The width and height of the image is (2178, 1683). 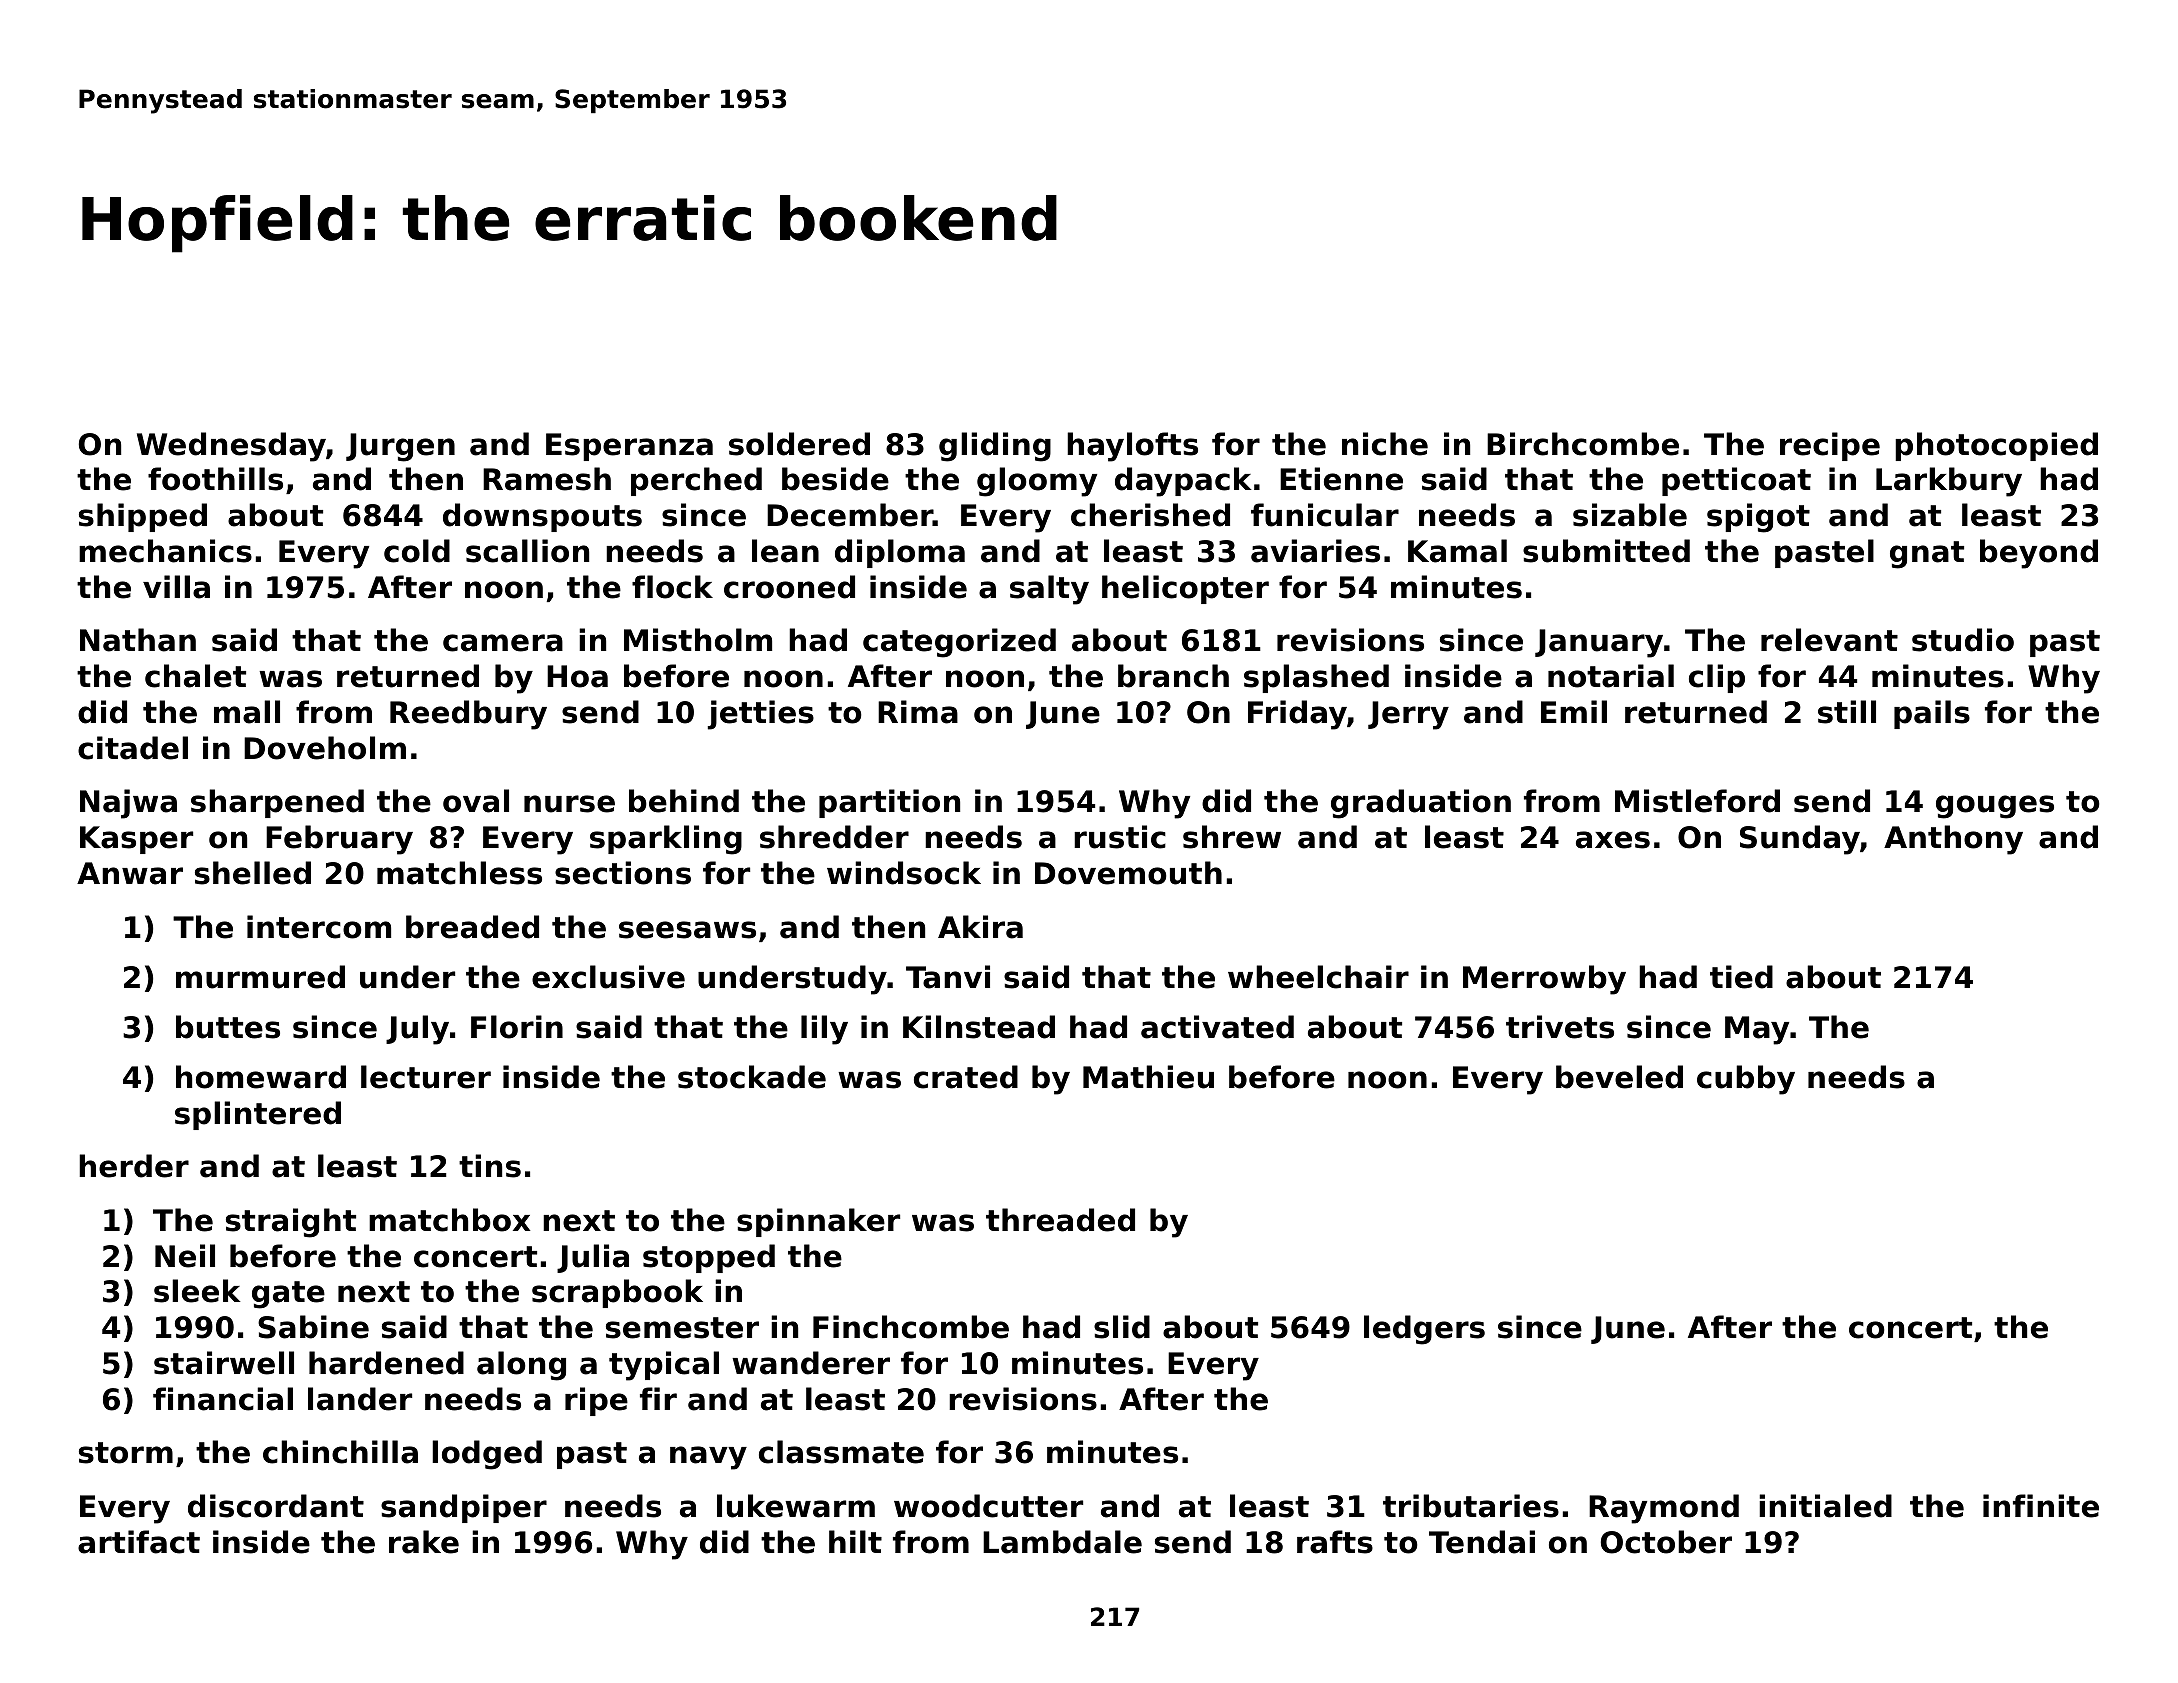 I want to click on photocopied, so click(x=1996, y=446).
